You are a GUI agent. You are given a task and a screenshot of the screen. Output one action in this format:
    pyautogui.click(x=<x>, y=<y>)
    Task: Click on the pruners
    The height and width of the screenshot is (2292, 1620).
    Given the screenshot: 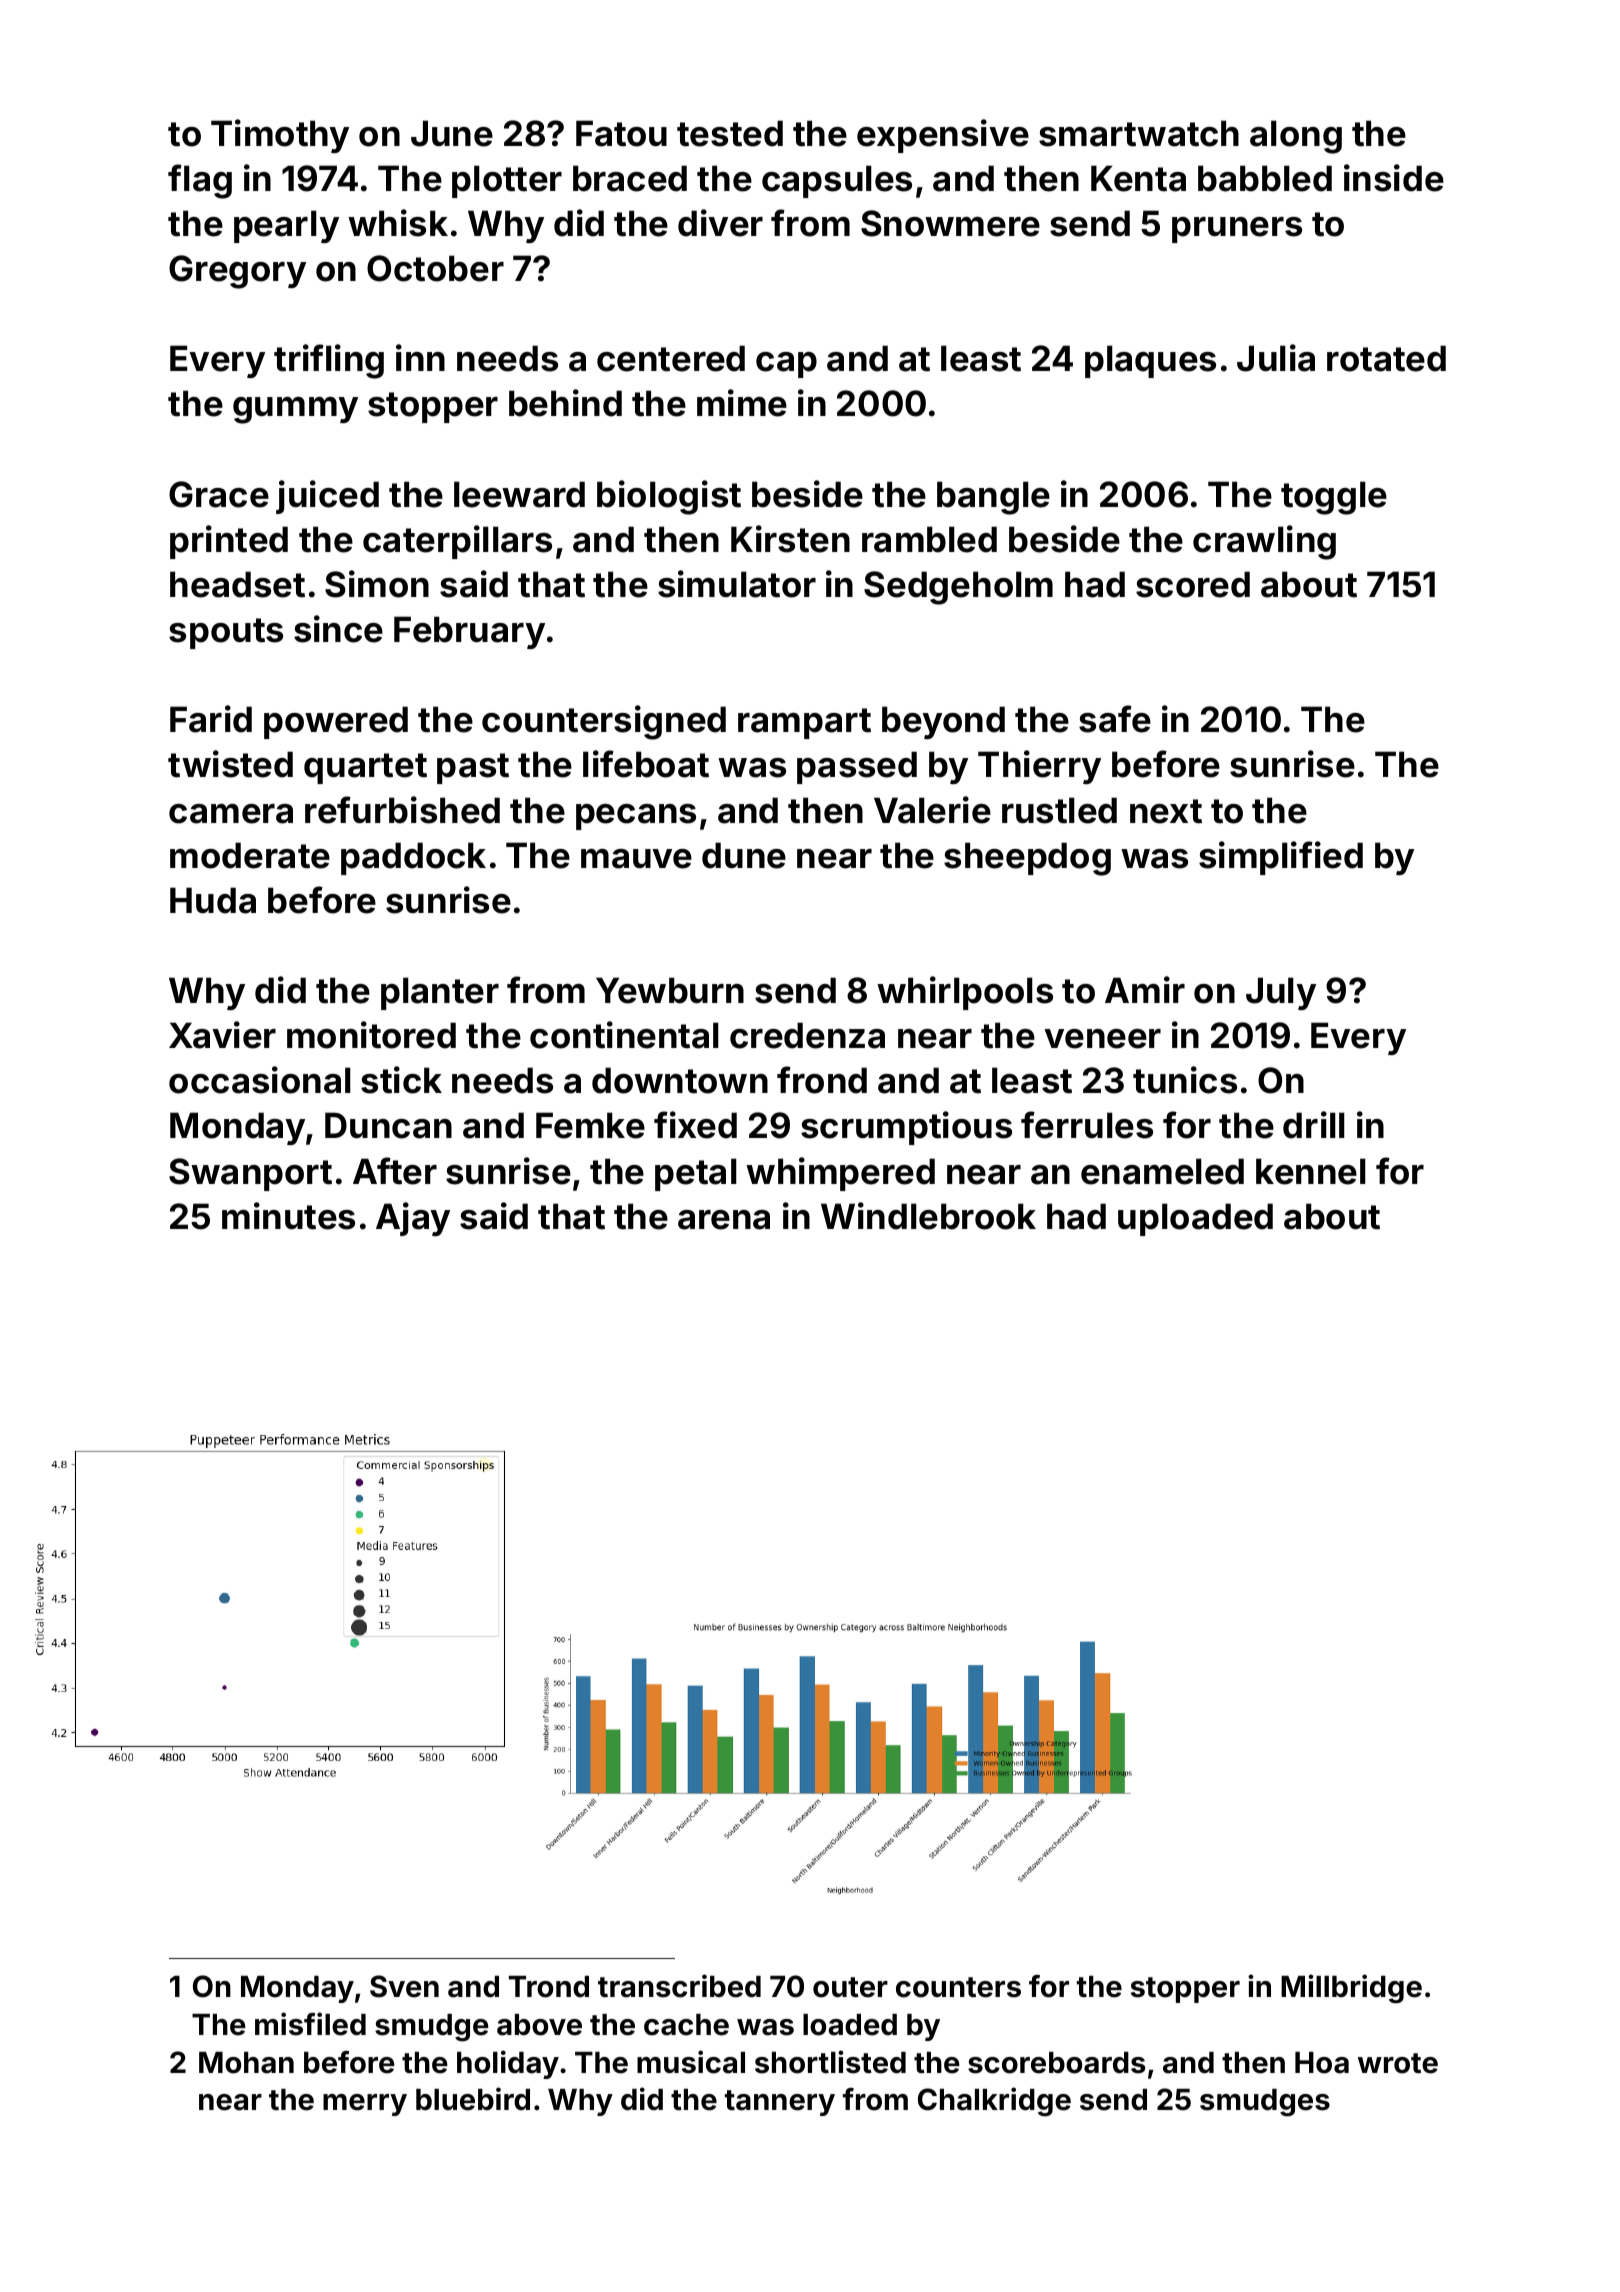 What is the action you would take?
    pyautogui.click(x=1237, y=230)
